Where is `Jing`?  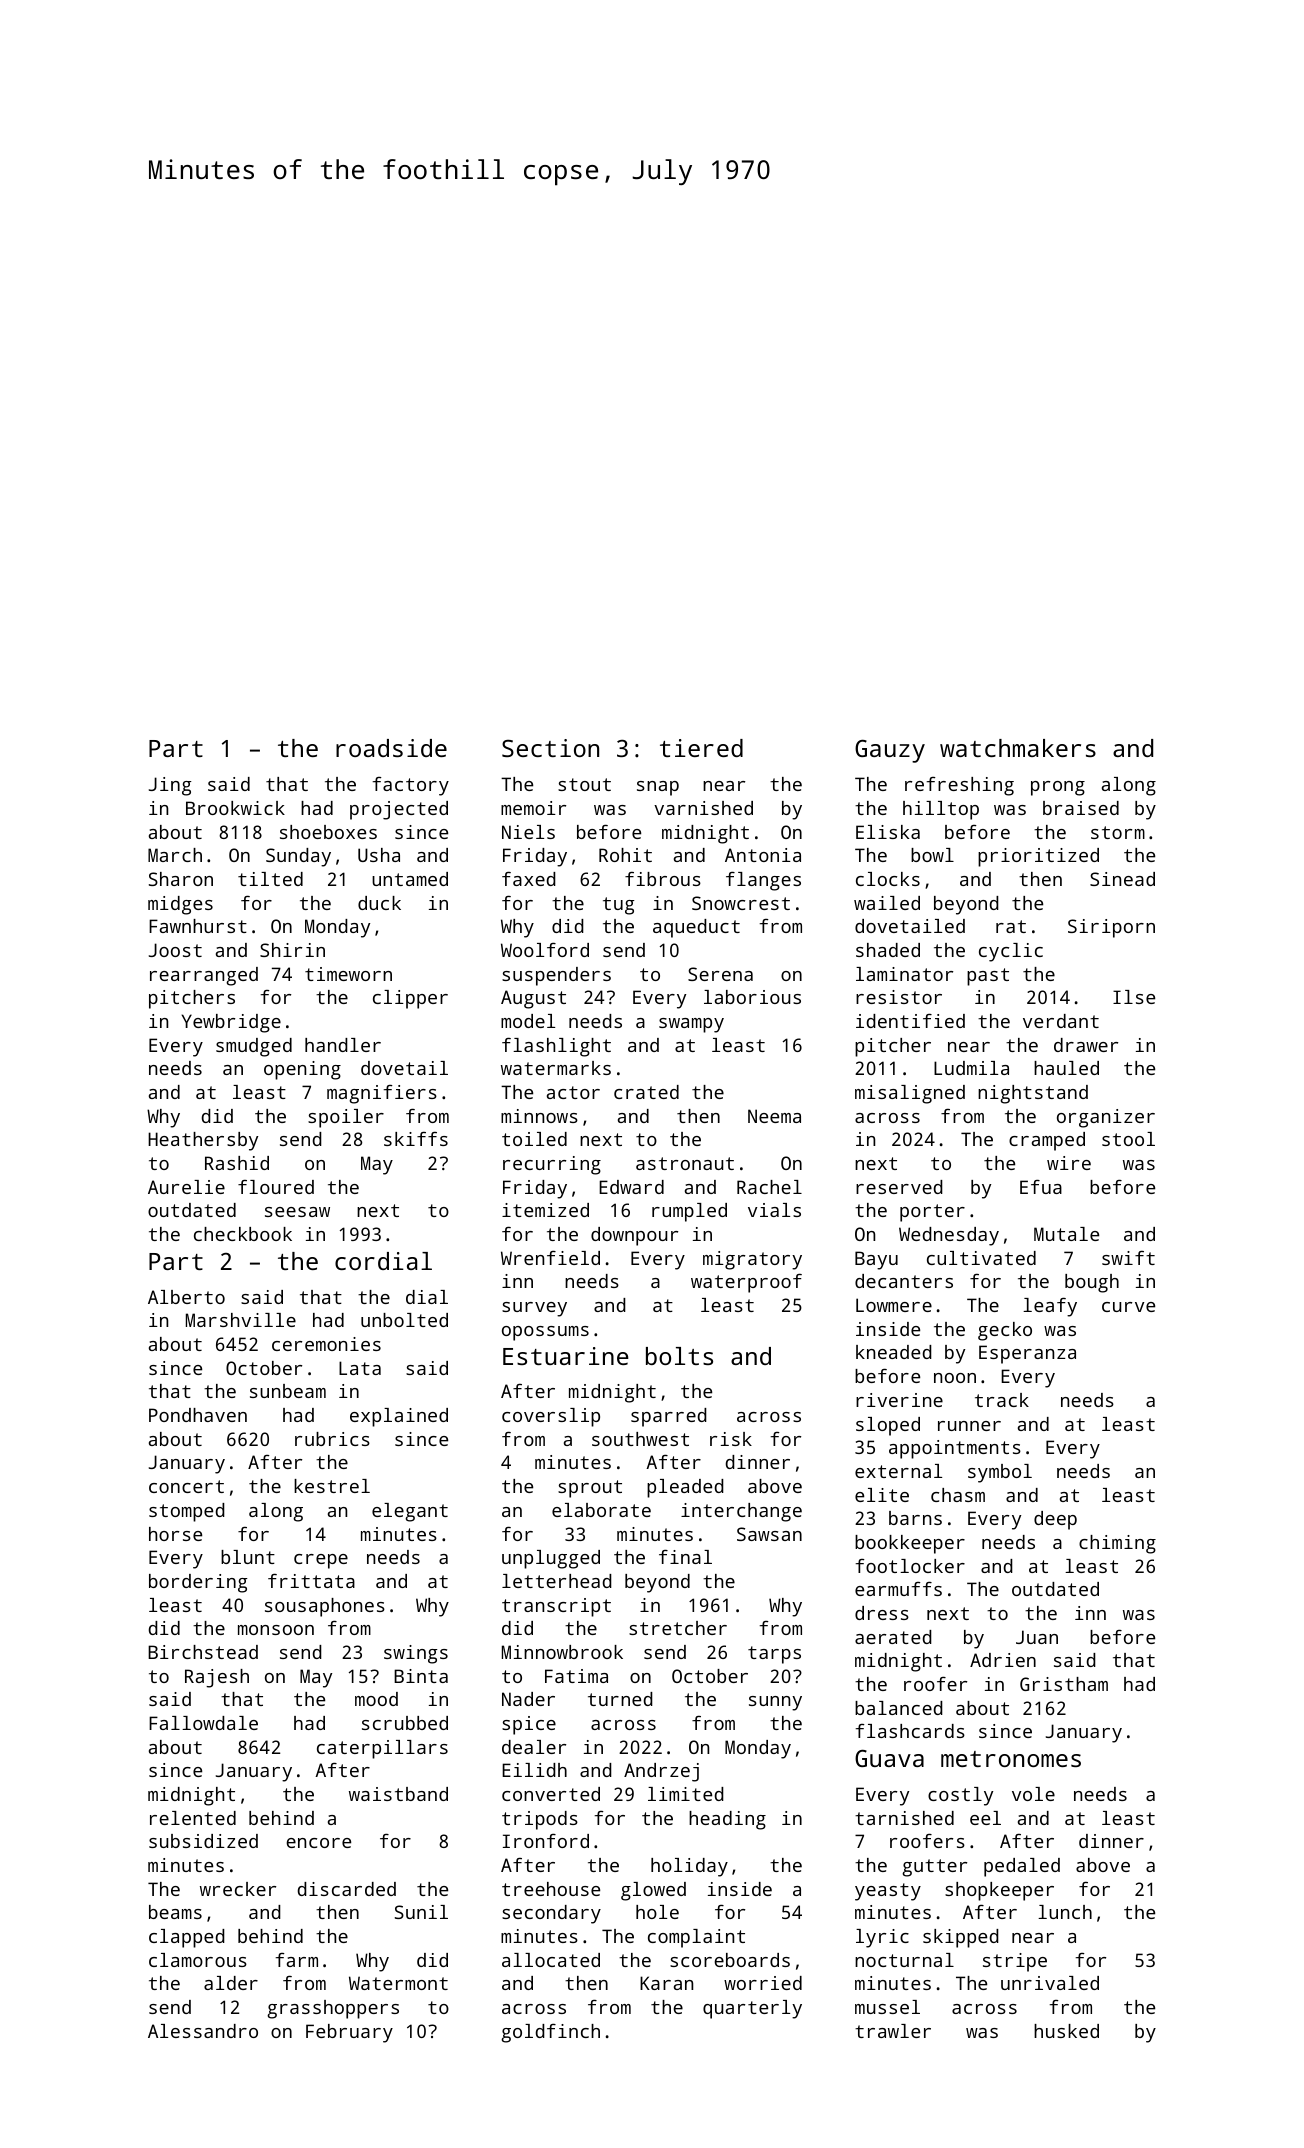 Jing is located at coordinates (170, 786).
